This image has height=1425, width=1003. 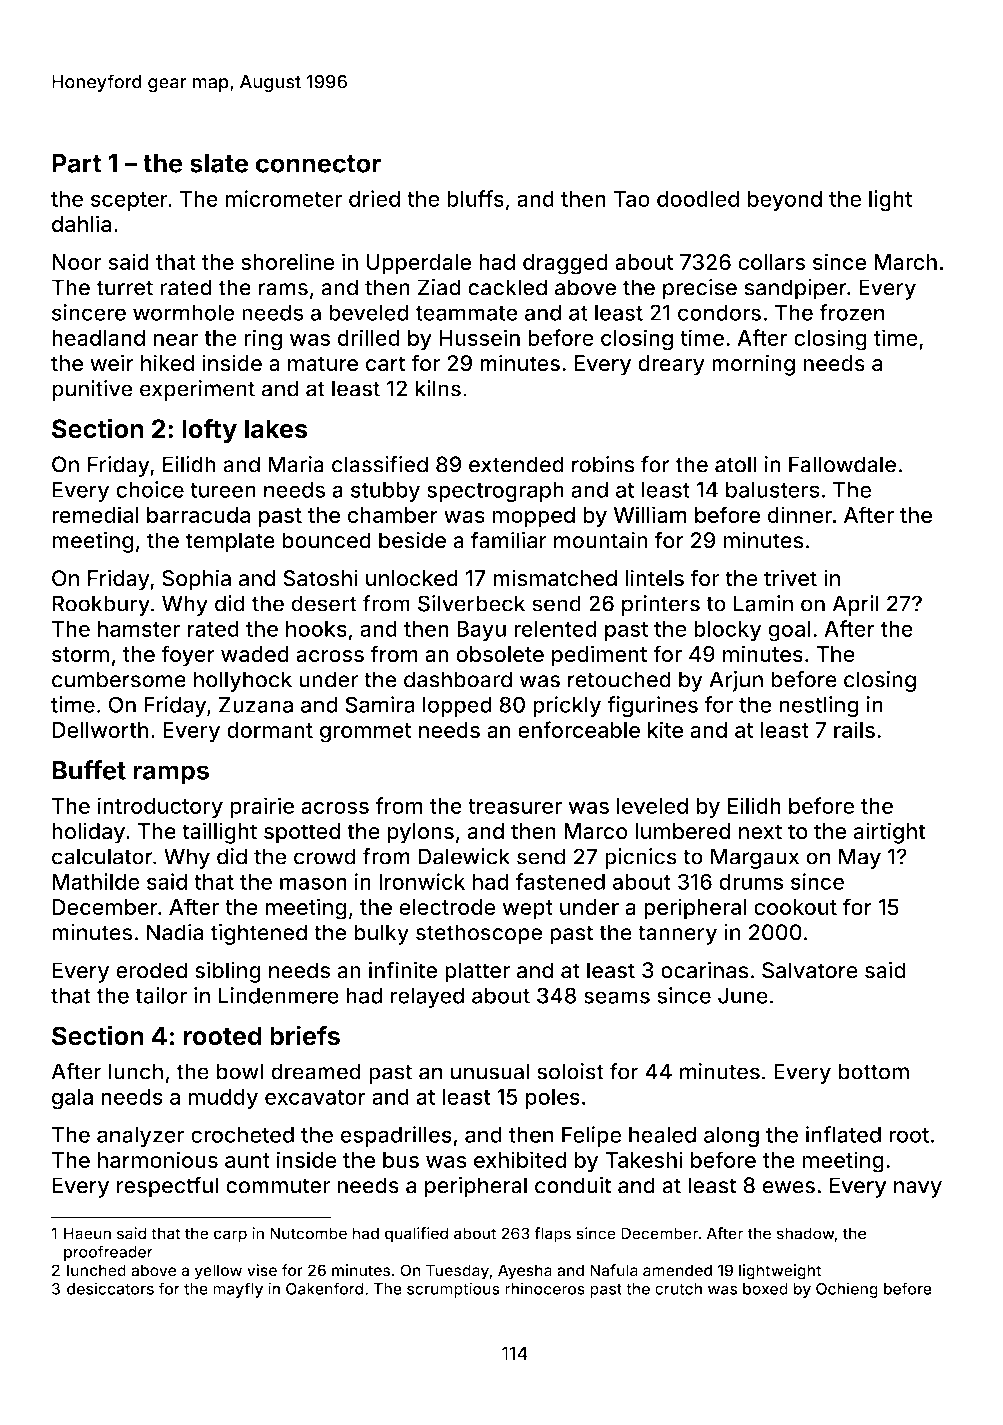 I want to click on infinite, so click(x=403, y=970).
